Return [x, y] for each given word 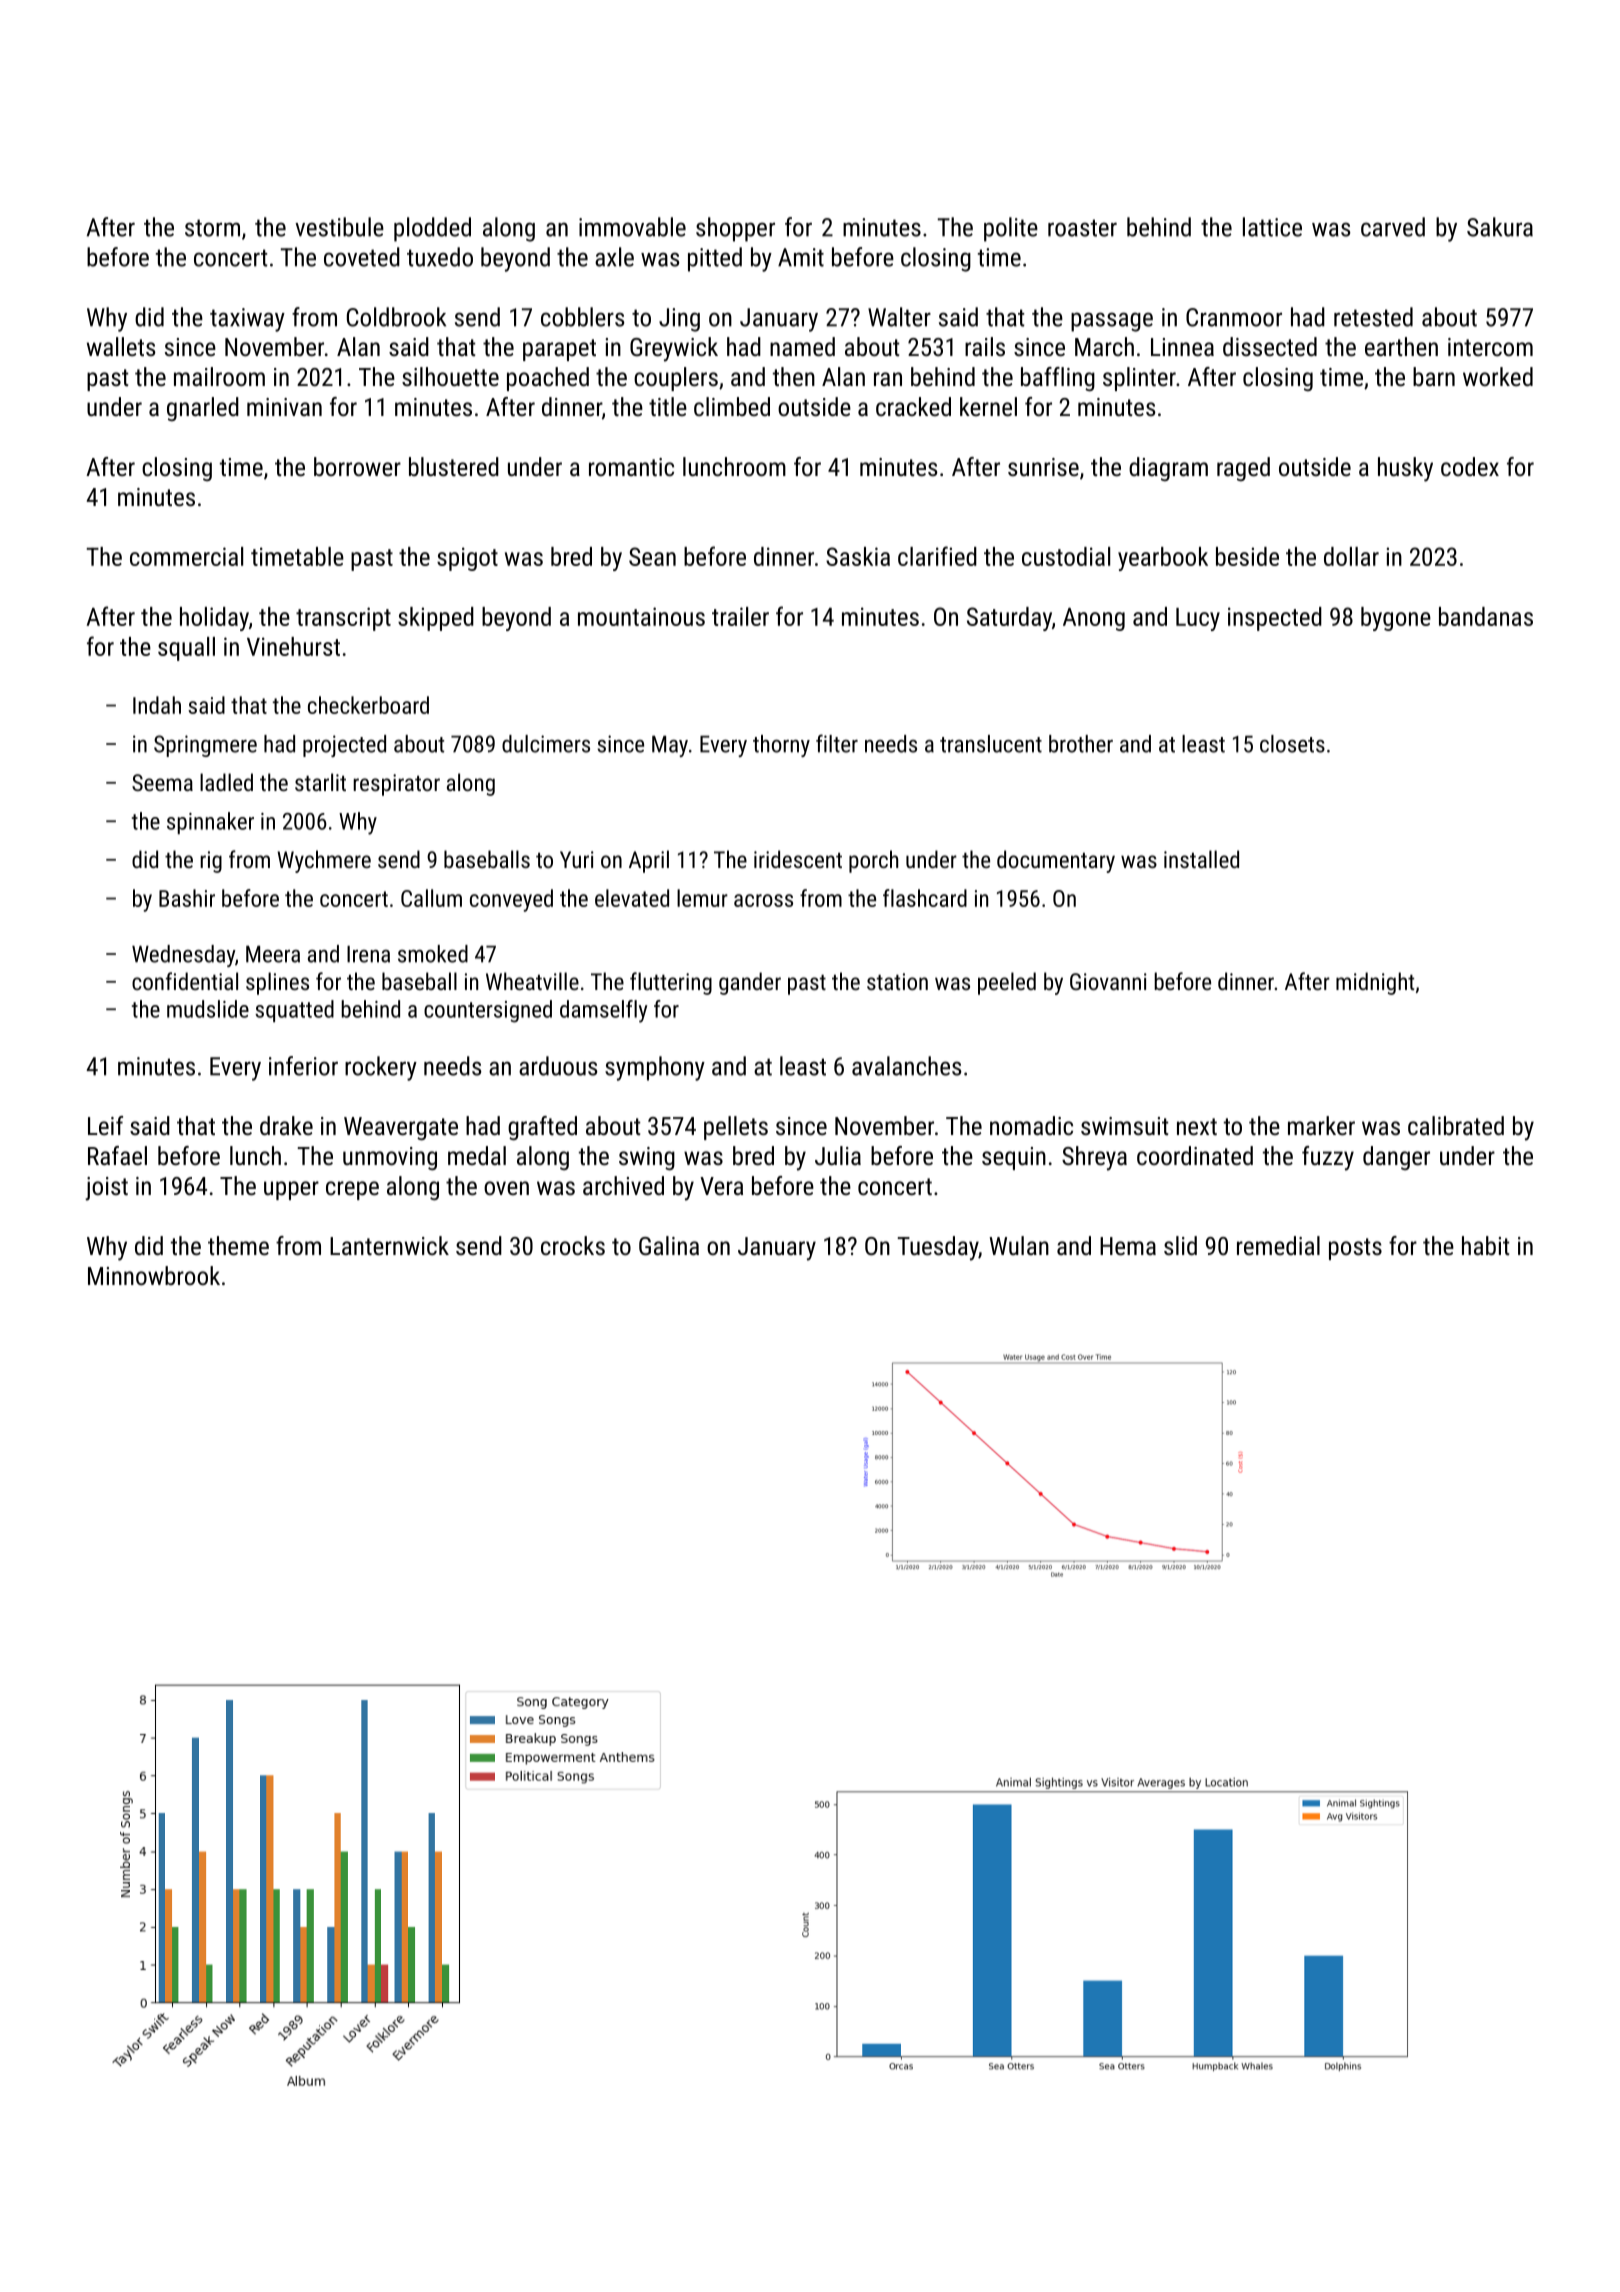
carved [1393, 227]
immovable [632, 227]
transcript [343, 619]
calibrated [1456, 1125]
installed [1201, 859]
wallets [121, 346]
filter [837, 743]
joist [106, 1189]
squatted [294, 1011]
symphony [655, 1068]
